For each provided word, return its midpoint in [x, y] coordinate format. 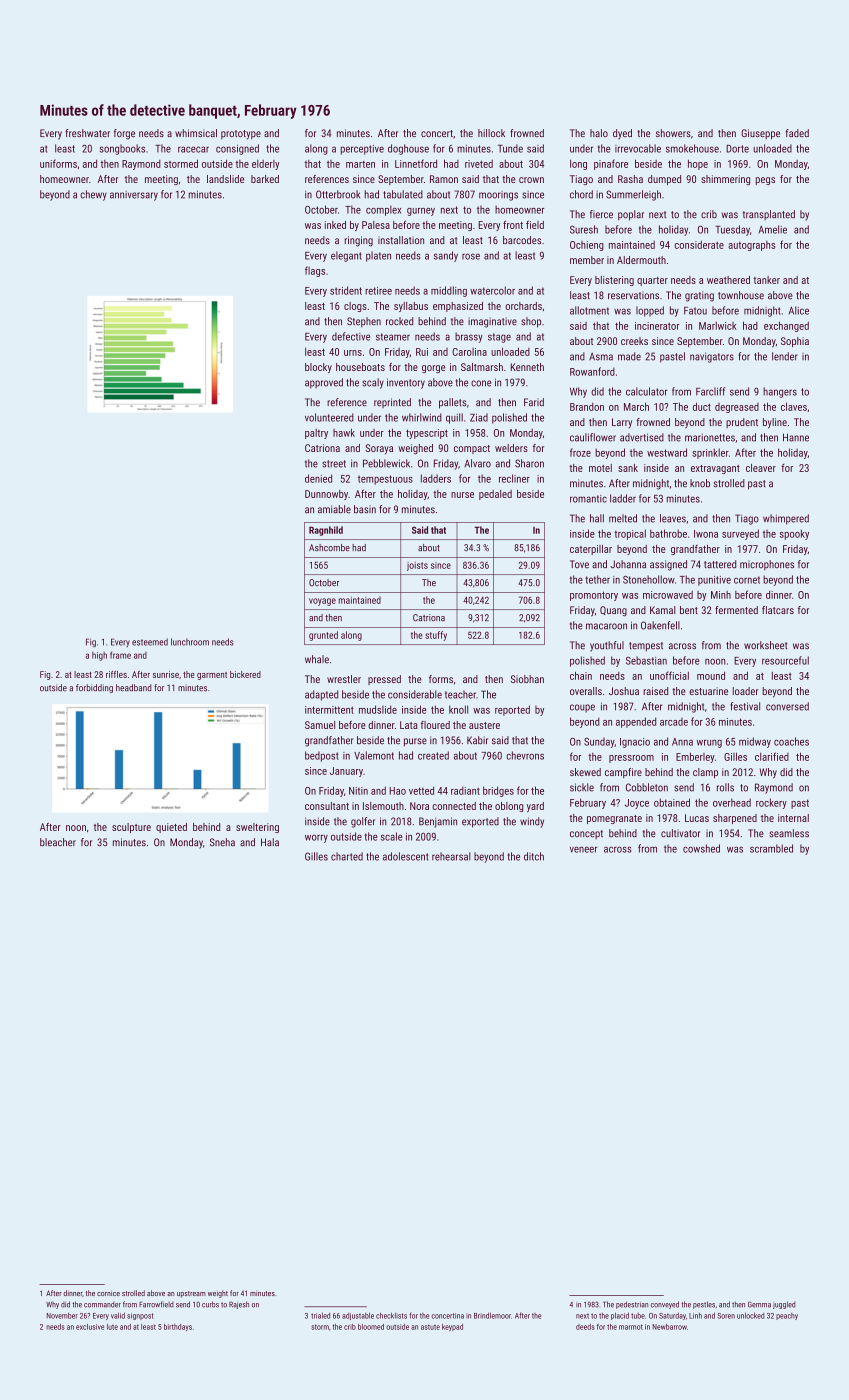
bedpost [322, 756]
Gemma [759, 1304]
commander [102, 1304]
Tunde [510, 148]
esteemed [150, 642]
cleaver [761, 468]
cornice [108, 1293]
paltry [316, 434]
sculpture [131, 828]
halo [599, 133]
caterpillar [591, 550]
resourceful [785, 660]
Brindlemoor [492, 1315]
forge [124, 134]
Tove [579, 564]
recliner [514, 478]
